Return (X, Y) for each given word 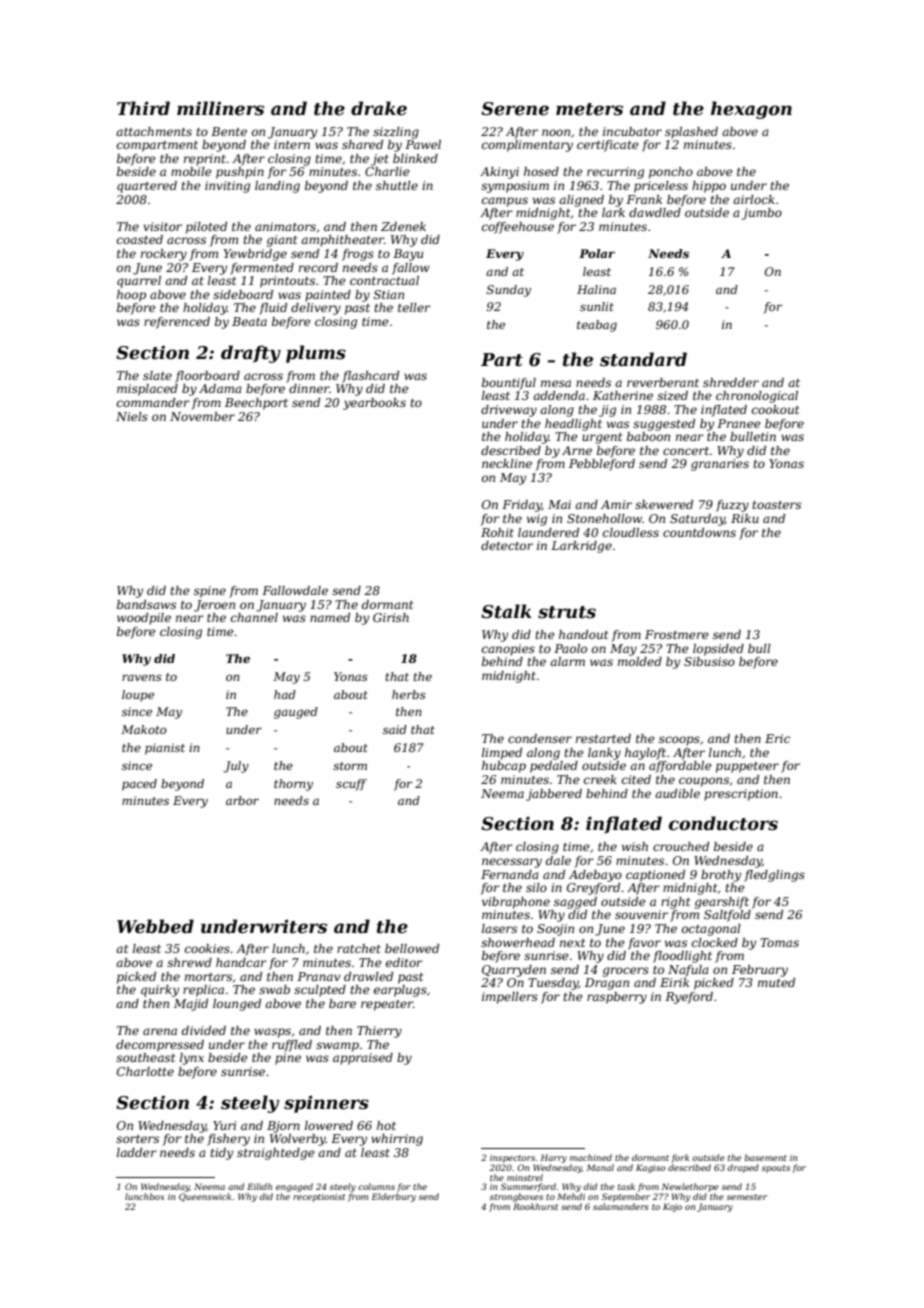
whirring (397, 1140)
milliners (220, 108)
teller (414, 307)
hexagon (751, 110)
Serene (515, 109)
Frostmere (677, 634)
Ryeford (689, 998)
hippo (709, 187)
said (395, 729)
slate (157, 375)
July (236, 767)
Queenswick (205, 1197)
